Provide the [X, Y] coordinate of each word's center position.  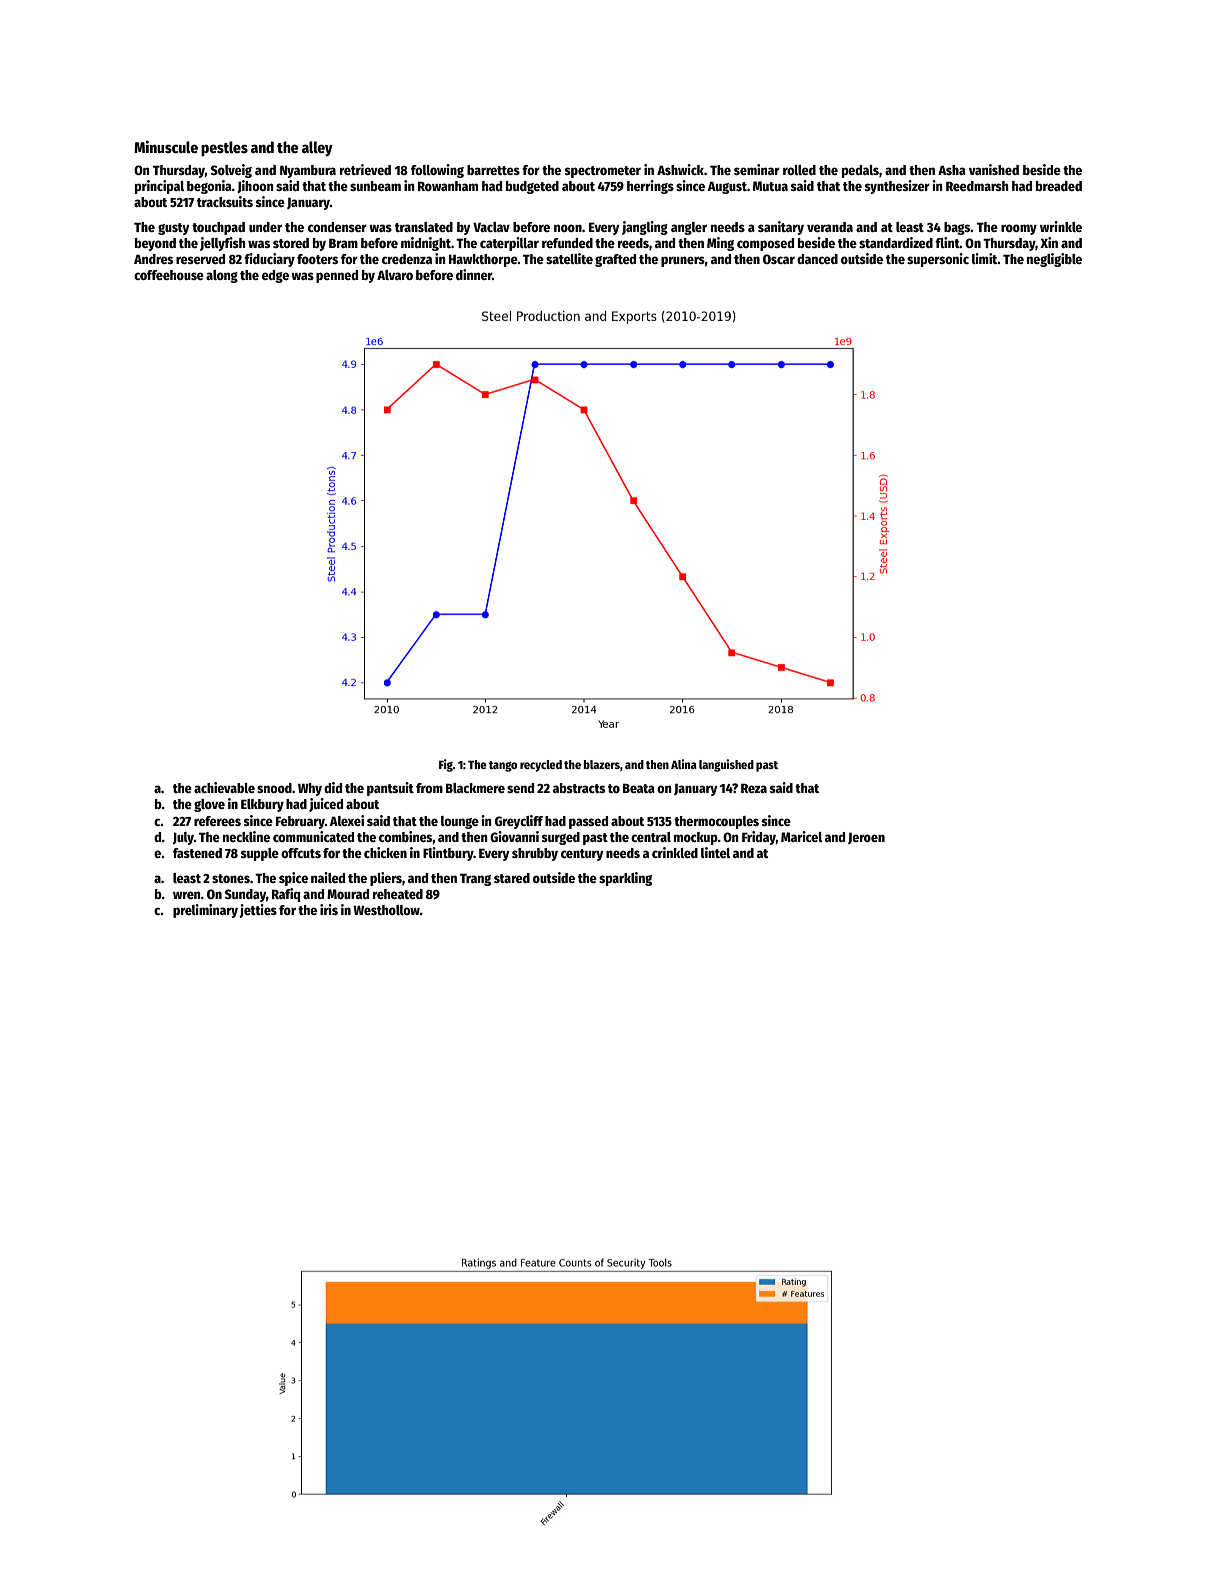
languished [726, 765]
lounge [460, 822]
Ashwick [680, 169]
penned [337, 276]
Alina [684, 764]
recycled [541, 766]
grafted [615, 260]
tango [503, 766]
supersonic [938, 260]
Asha [952, 170]
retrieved [365, 169]
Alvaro [395, 275]
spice [293, 879]
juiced [326, 805]
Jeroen [866, 838]
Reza [754, 788]
